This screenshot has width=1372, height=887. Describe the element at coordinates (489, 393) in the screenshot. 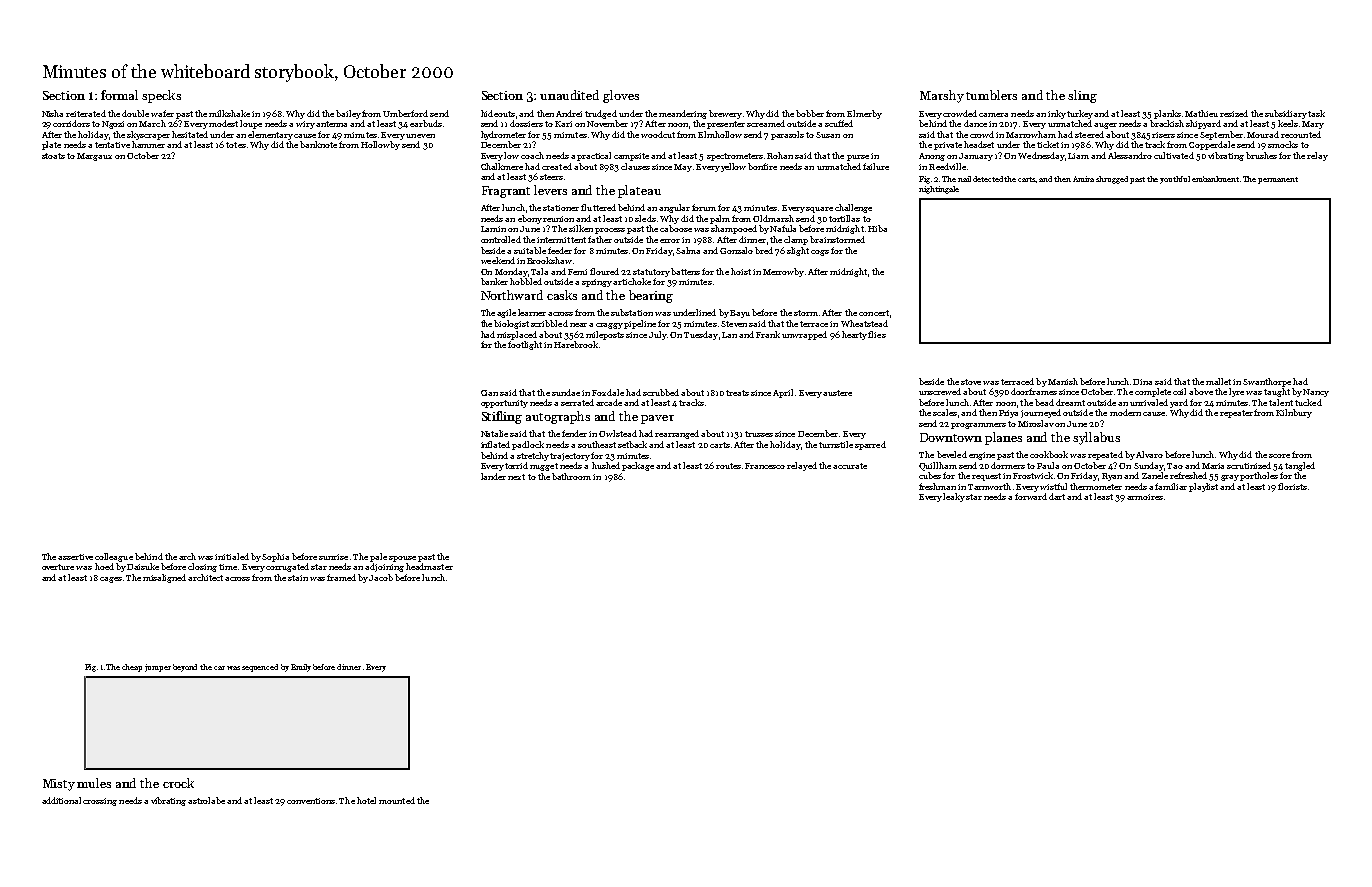

I see `Cian` at that location.
